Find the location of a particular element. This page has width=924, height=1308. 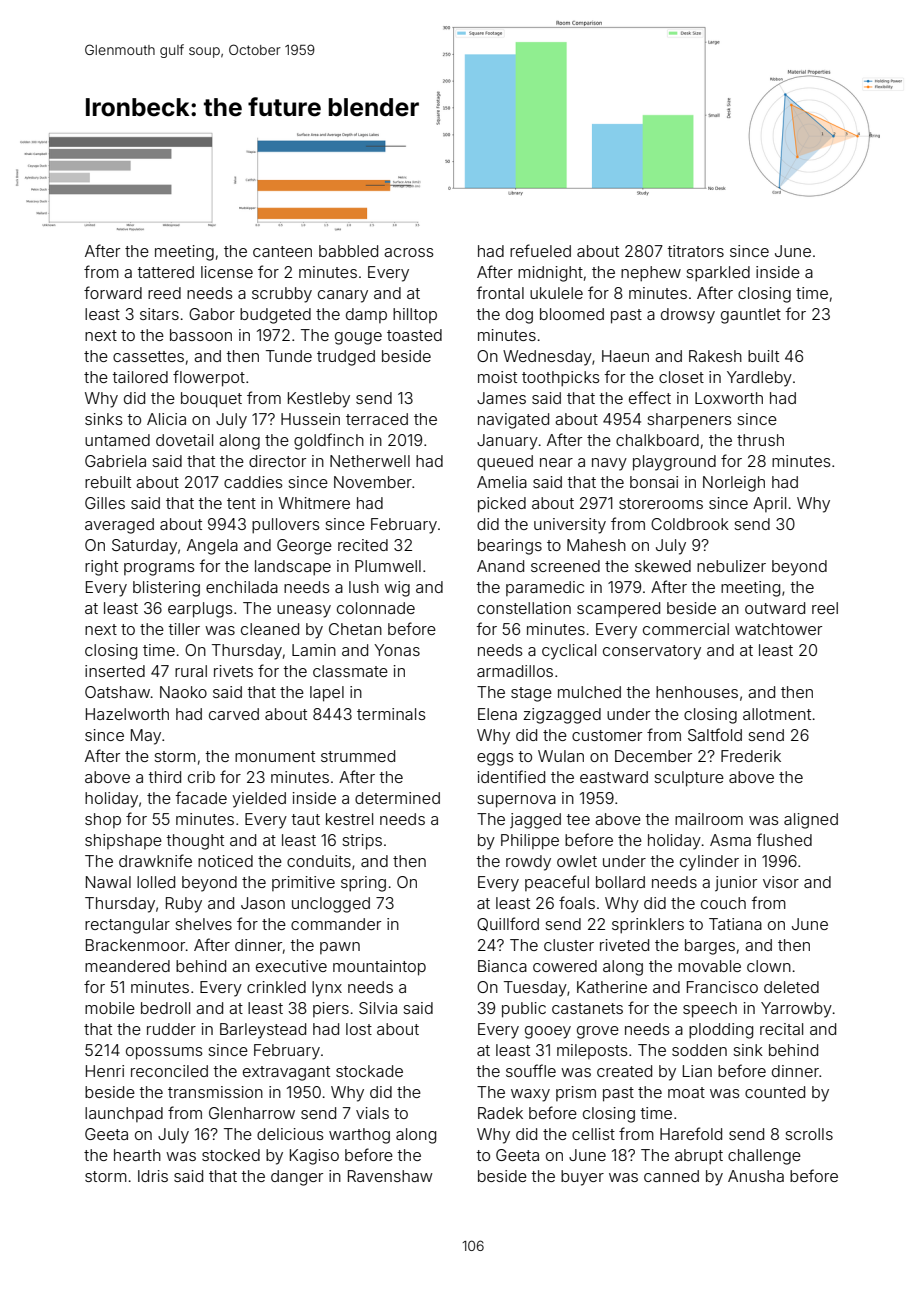

Ravenshaw is located at coordinates (390, 1176).
